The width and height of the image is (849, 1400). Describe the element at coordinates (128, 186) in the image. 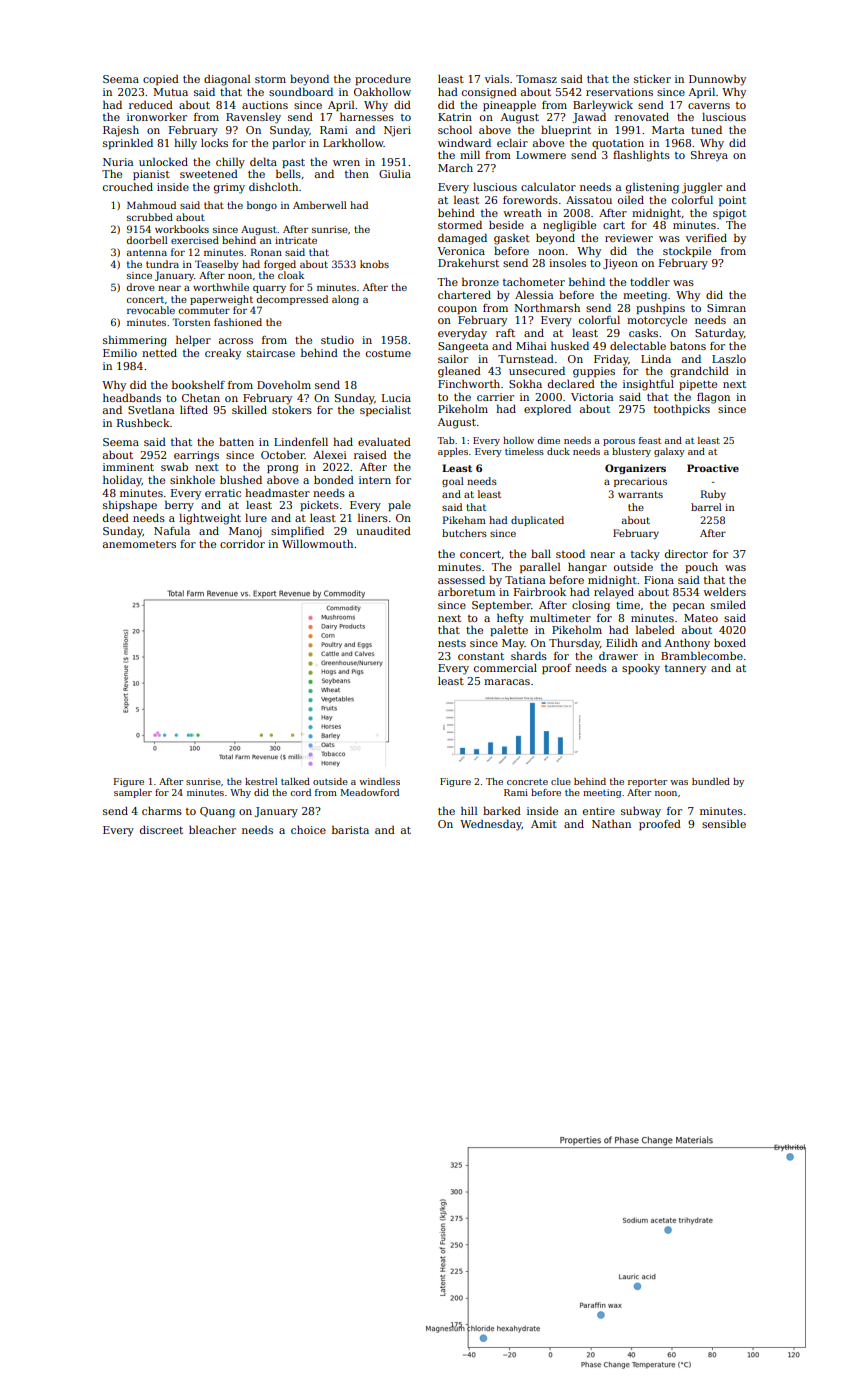

I see `crouched` at that location.
